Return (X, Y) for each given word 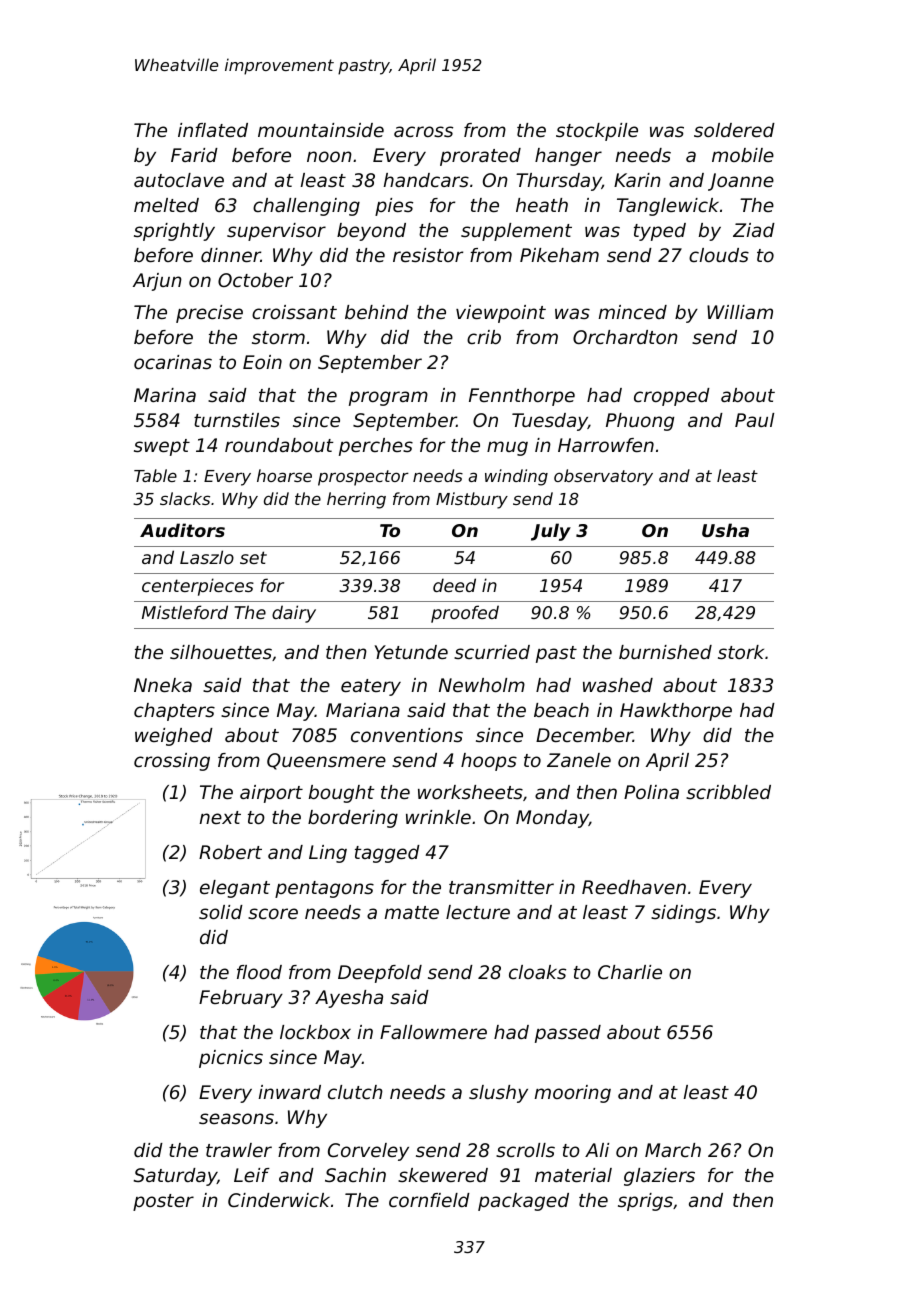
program (388, 398)
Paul (754, 420)
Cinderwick (279, 1200)
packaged (523, 1202)
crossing (172, 762)
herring (356, 500)
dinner (231, 255)
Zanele (579, 760)
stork (741, 652)
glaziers (659, 1177)
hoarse (284, 475)
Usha (725, 530)
